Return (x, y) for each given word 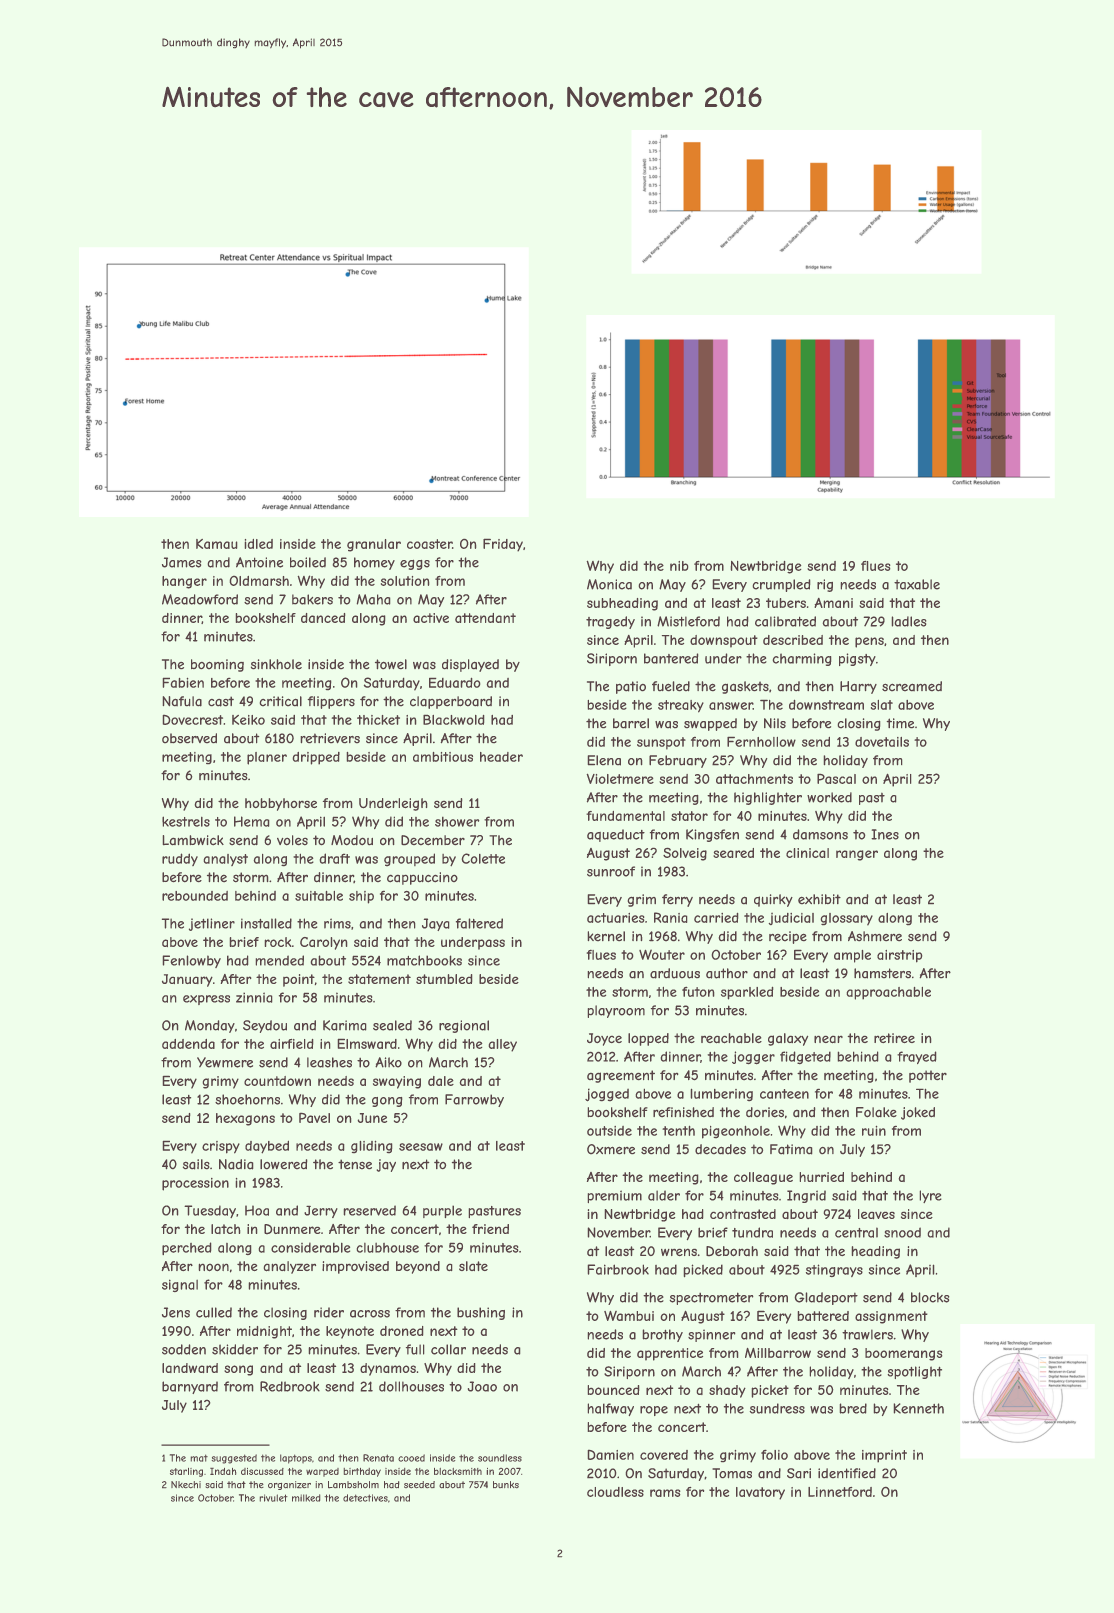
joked (918, 1113)
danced (323, 618)
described (793, 640)
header (501, 757)
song (238, 1370)
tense (355, 1164)
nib (679, 566)
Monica (609, 584)
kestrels (186, 821)
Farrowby (474, 1100)
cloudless (615, 1492)
